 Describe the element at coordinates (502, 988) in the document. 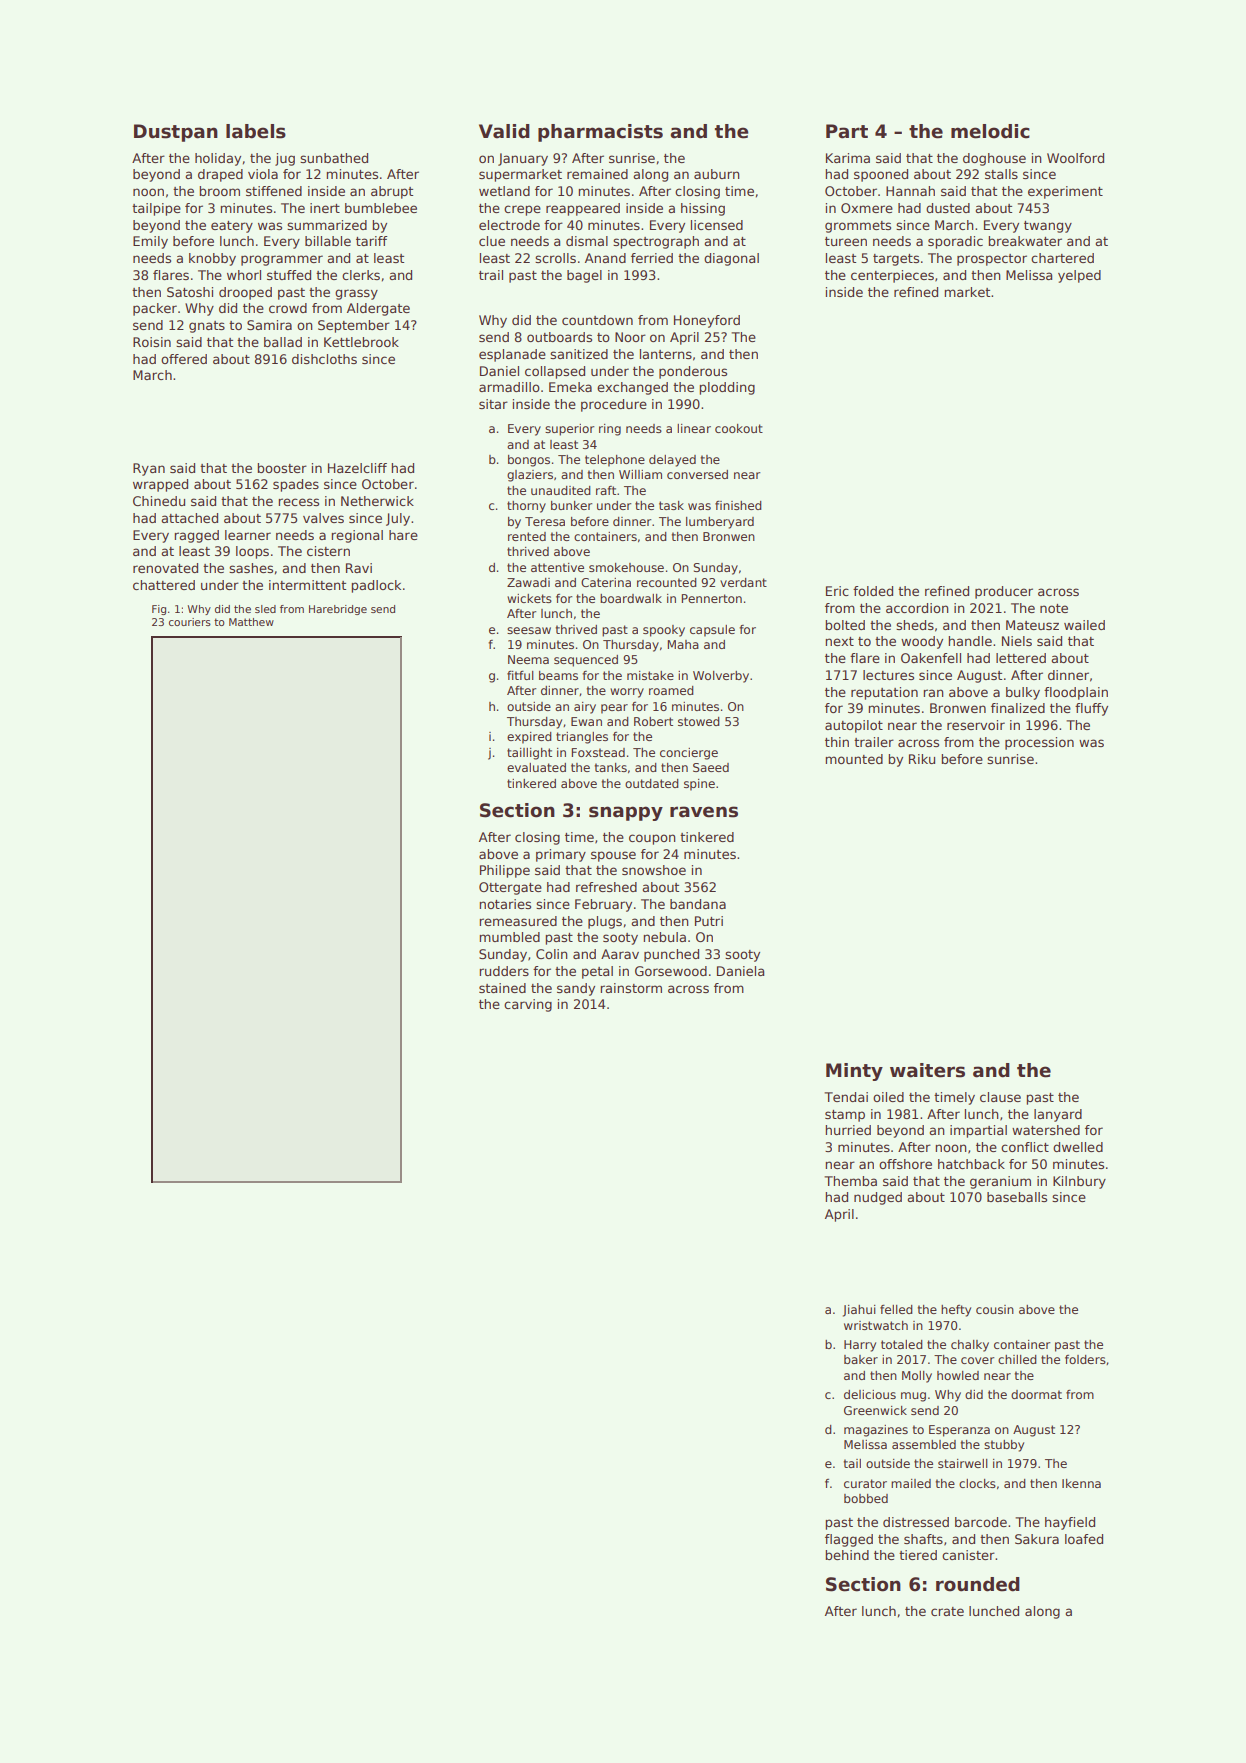

I see `stained` at that location.
